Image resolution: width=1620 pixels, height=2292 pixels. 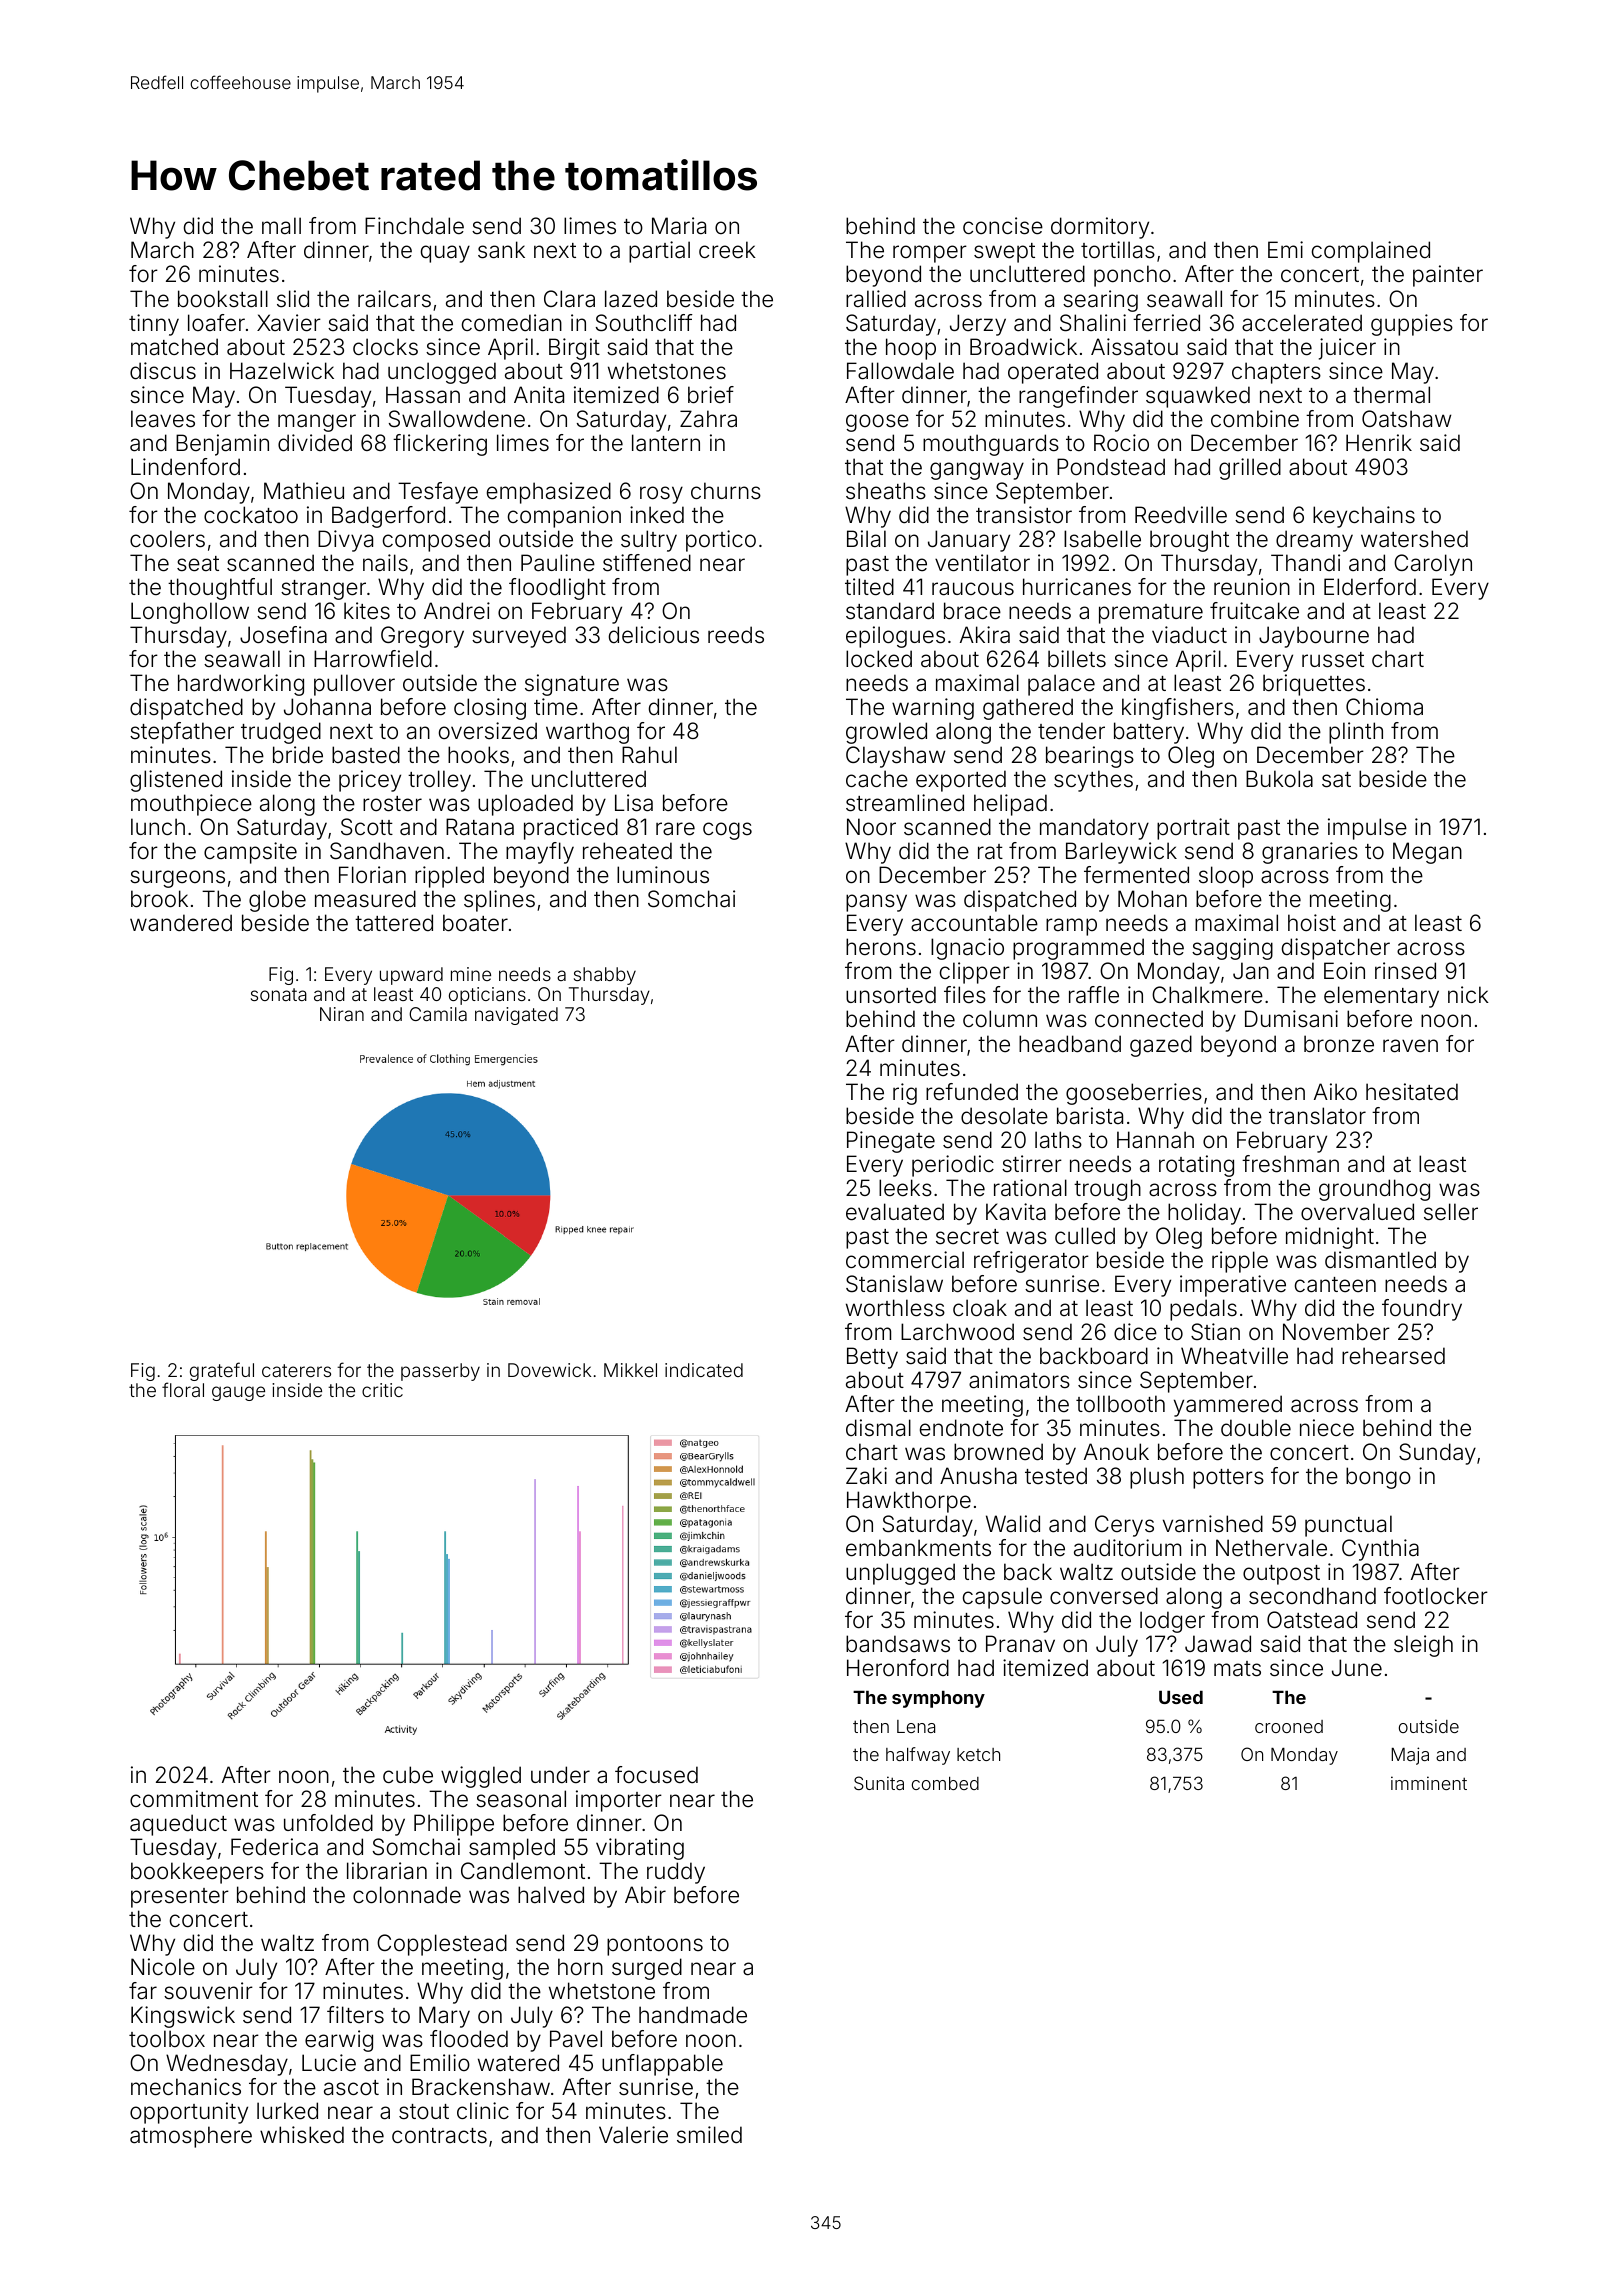 I want to click on hesitated, so click(x=1412, y=1092).
